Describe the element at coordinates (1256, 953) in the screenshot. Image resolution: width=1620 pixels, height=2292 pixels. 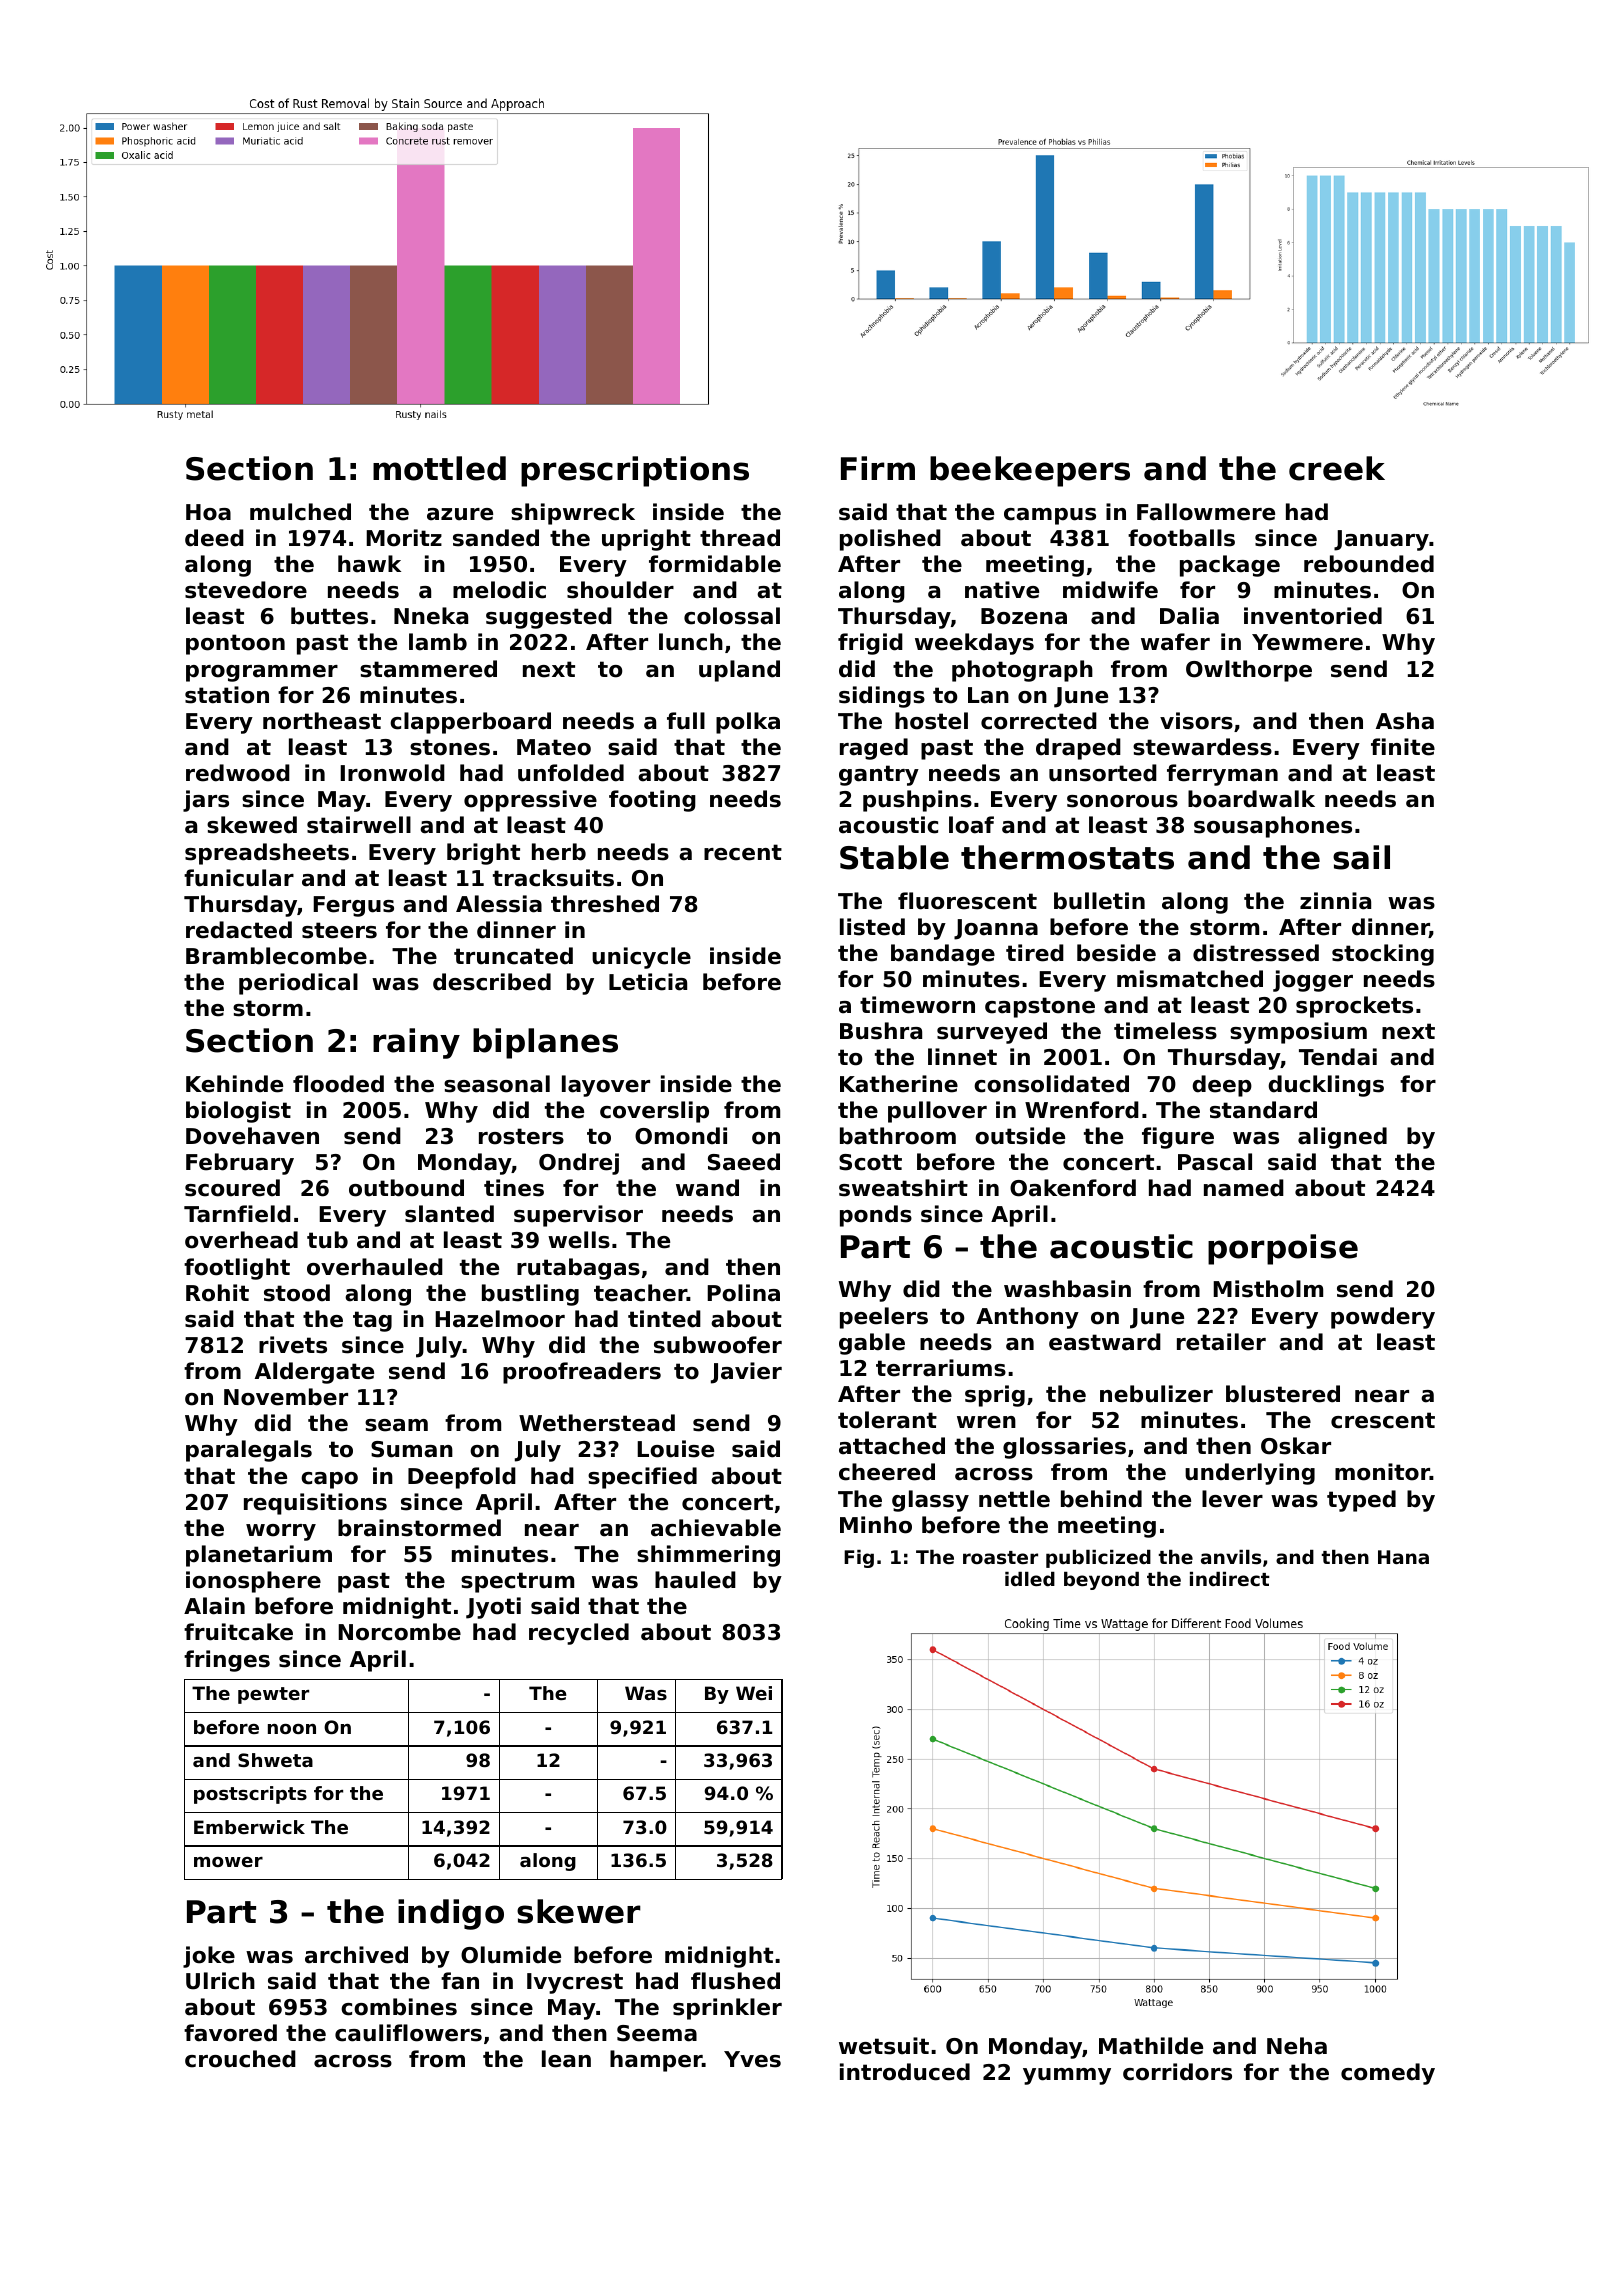
I see `distressed` at that location.
